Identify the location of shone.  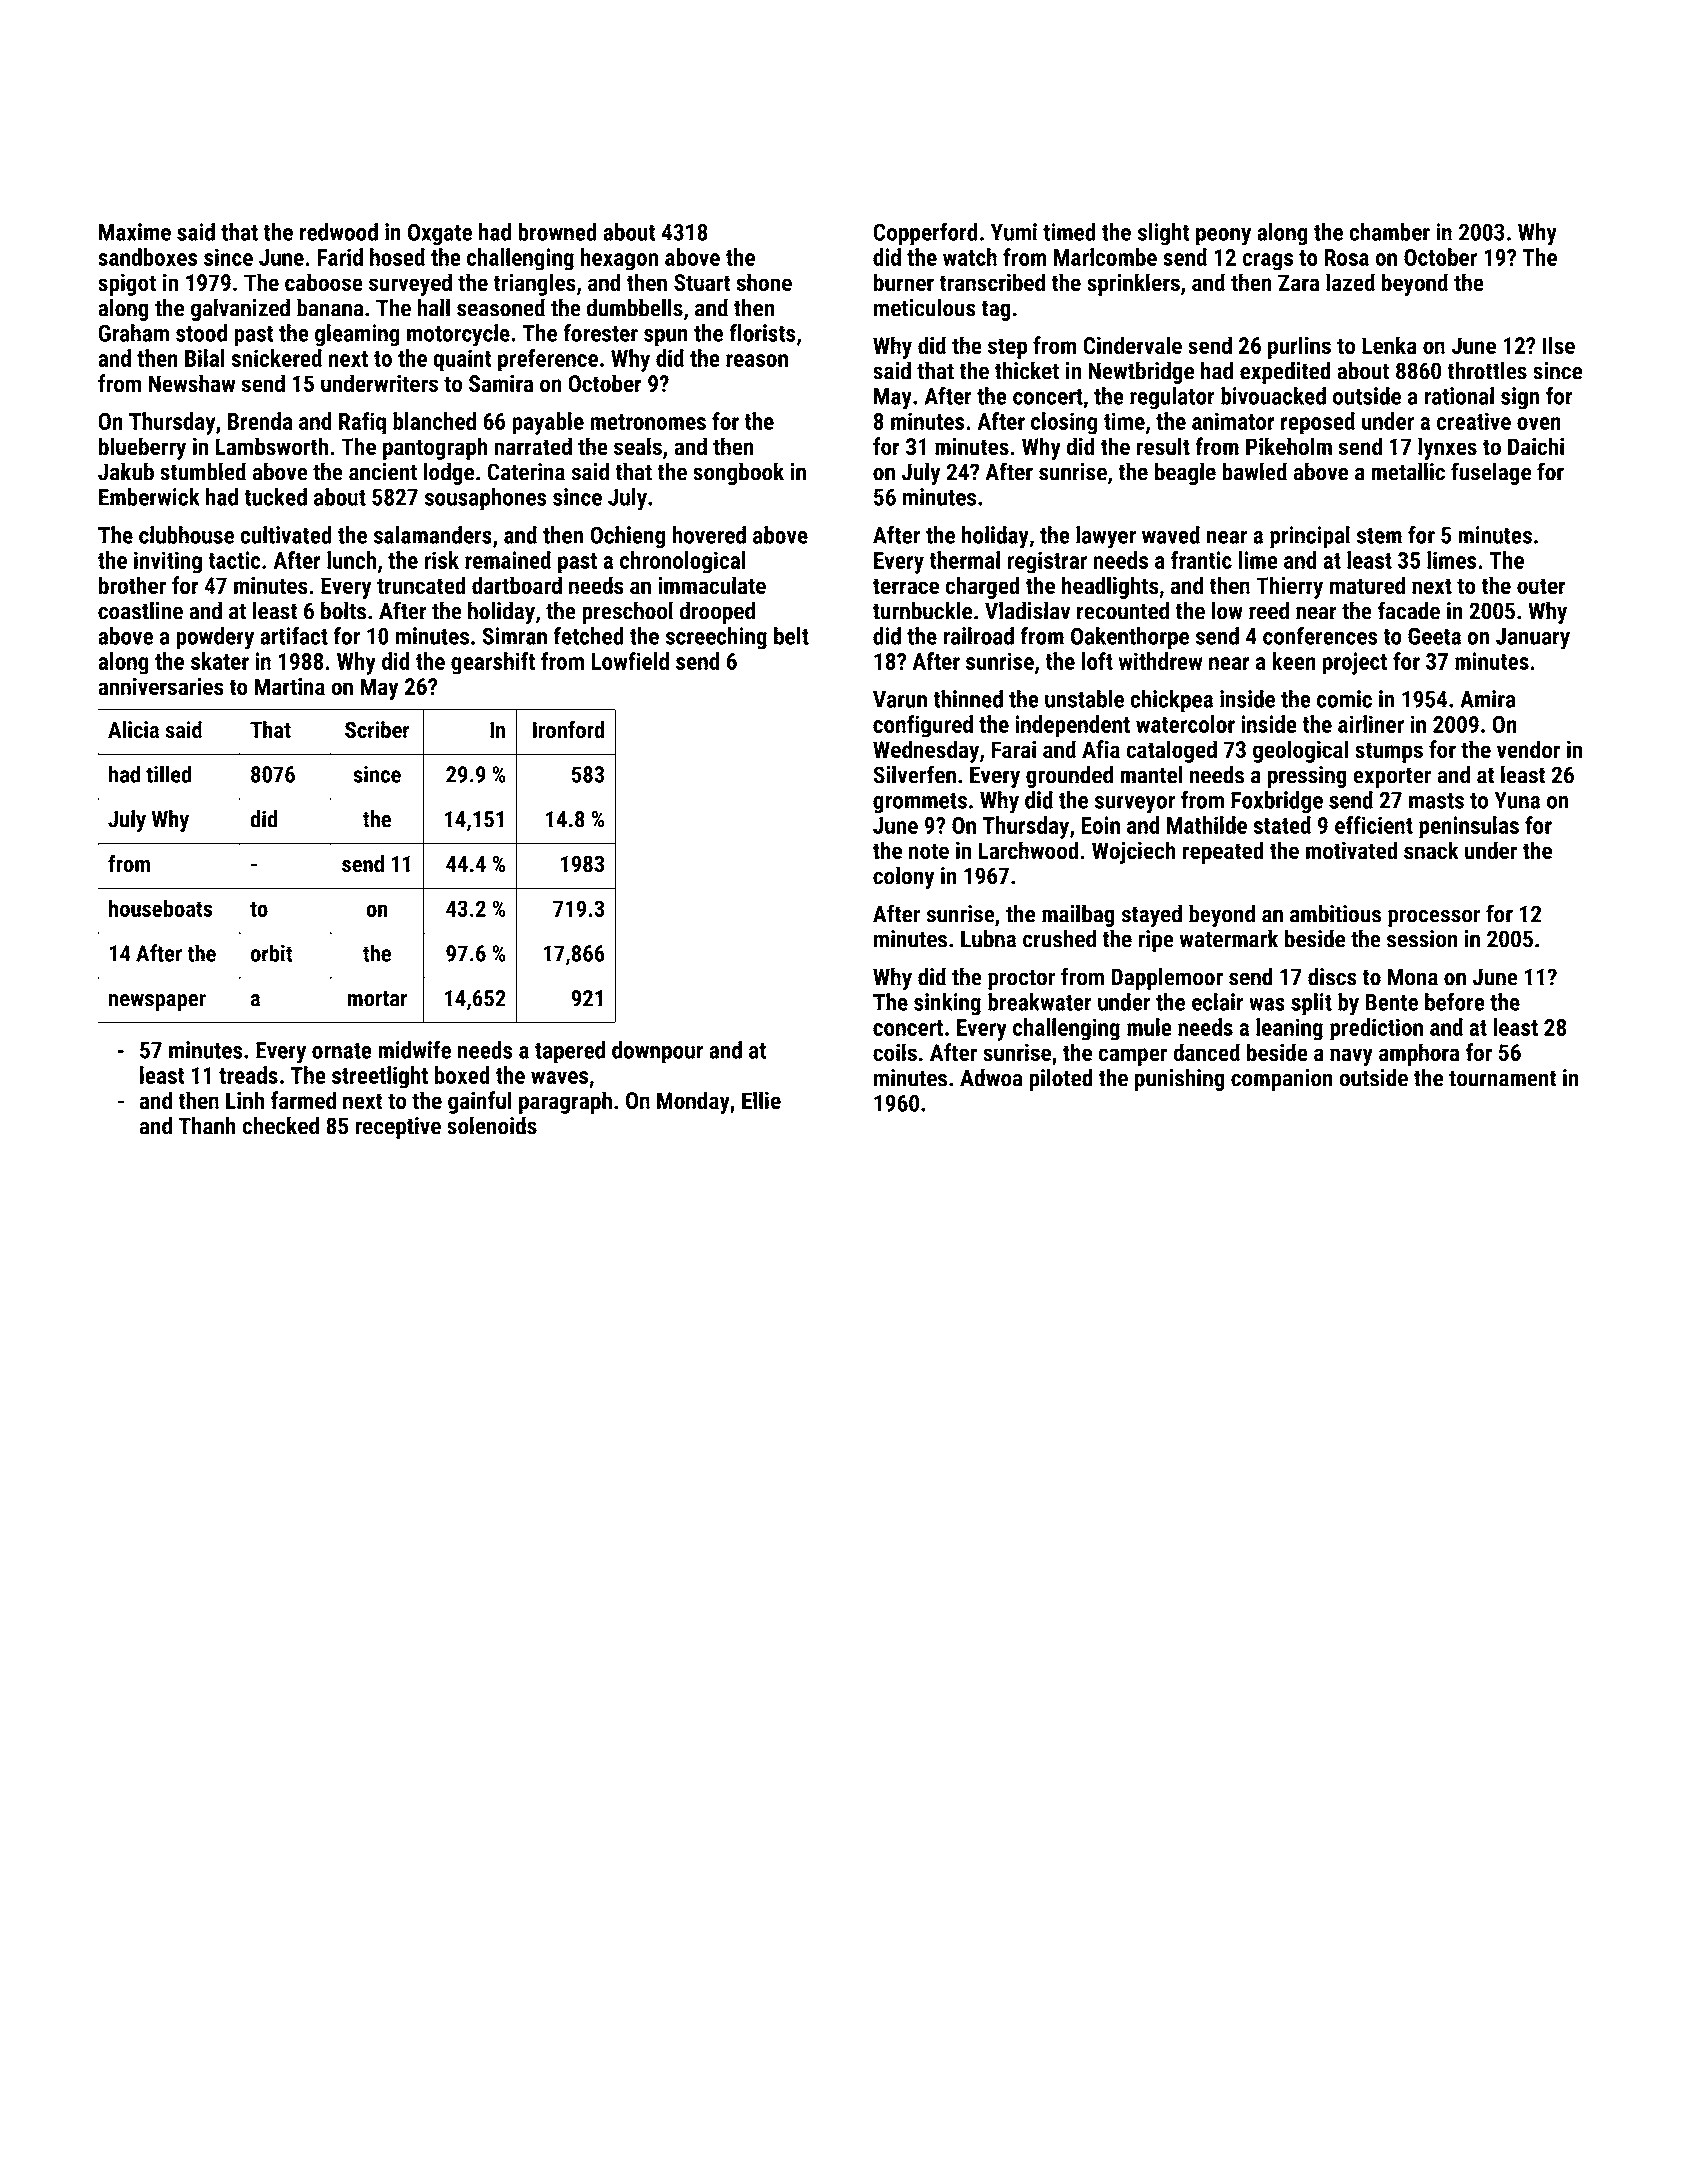
(764, 282).
